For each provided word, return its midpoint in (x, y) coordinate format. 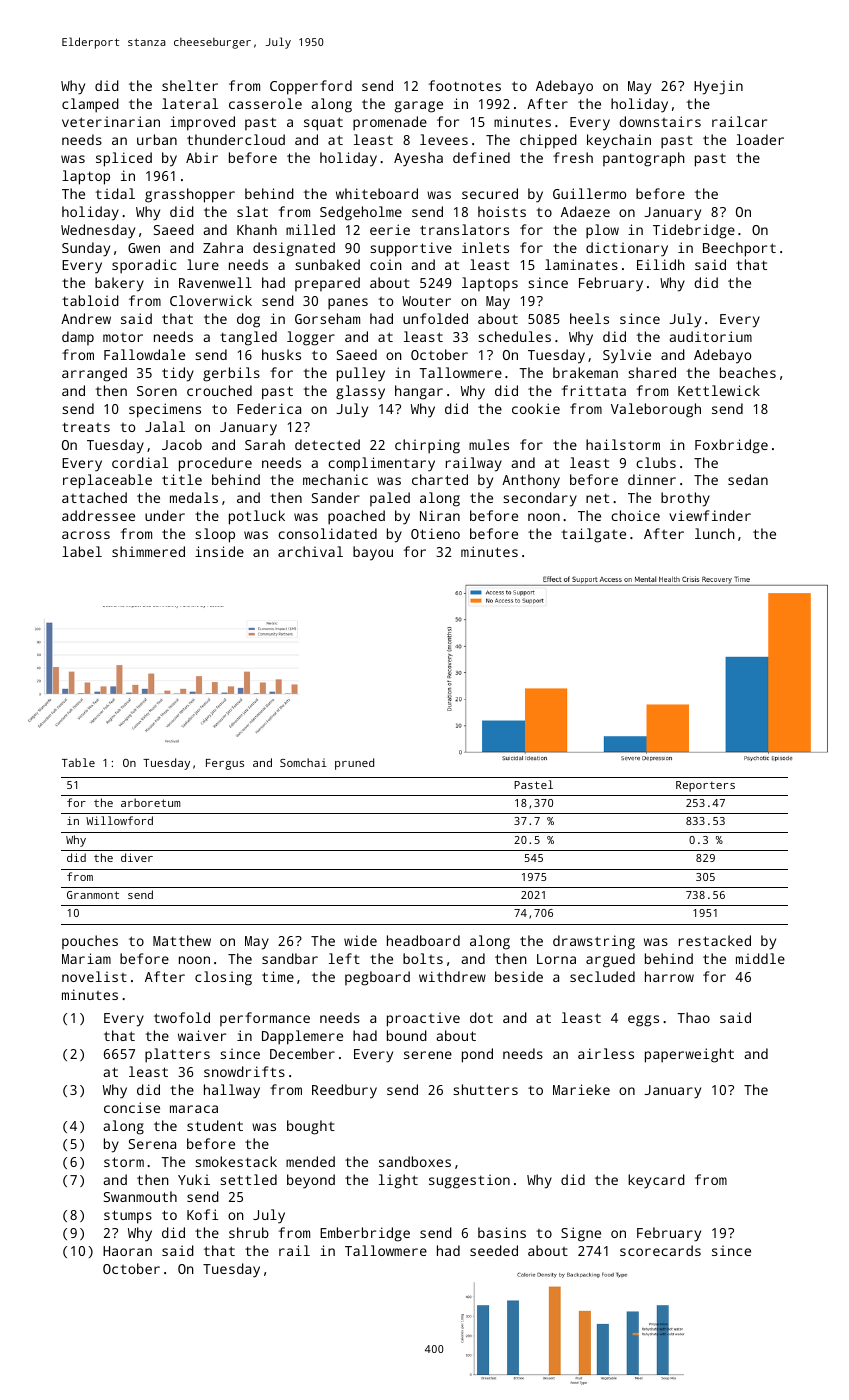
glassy (360, 392)
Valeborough (656, 410)
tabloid (90, 300)
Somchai (303, 762)
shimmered (148, 551)
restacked (715, 940)
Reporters (705, 786)
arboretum (151, 802)
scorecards (660, 1250)
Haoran (127, 1251)
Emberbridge (365, 1234)
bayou (373, 553)
